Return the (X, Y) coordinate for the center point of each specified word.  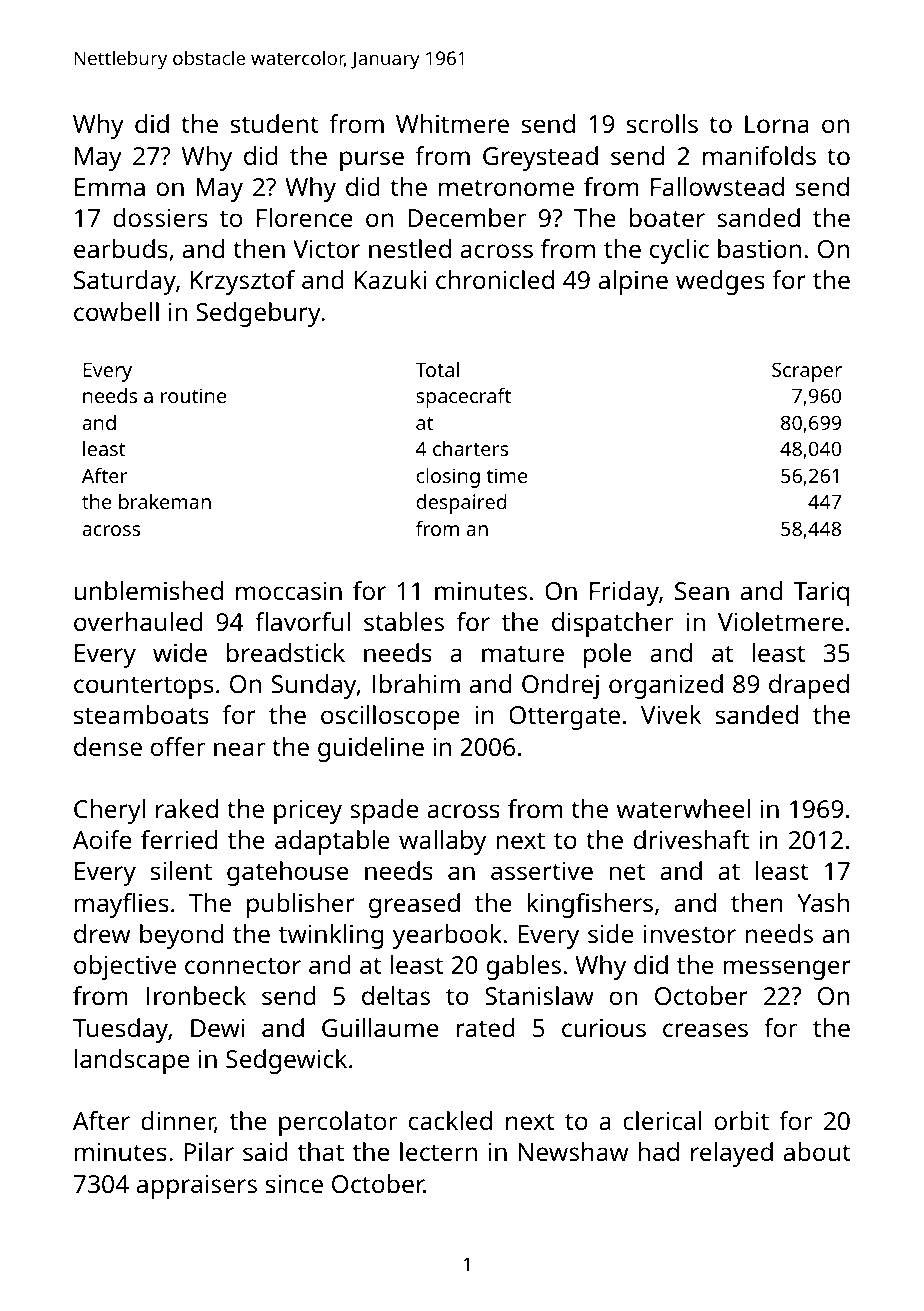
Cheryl (109, 811)
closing (448, 478)
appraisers (197, 1187)
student (275, 123)
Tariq (821, 594)
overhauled (138, 621)
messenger (787, 970)
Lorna (777, 124)
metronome (506, 187)
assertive (542, 871)
